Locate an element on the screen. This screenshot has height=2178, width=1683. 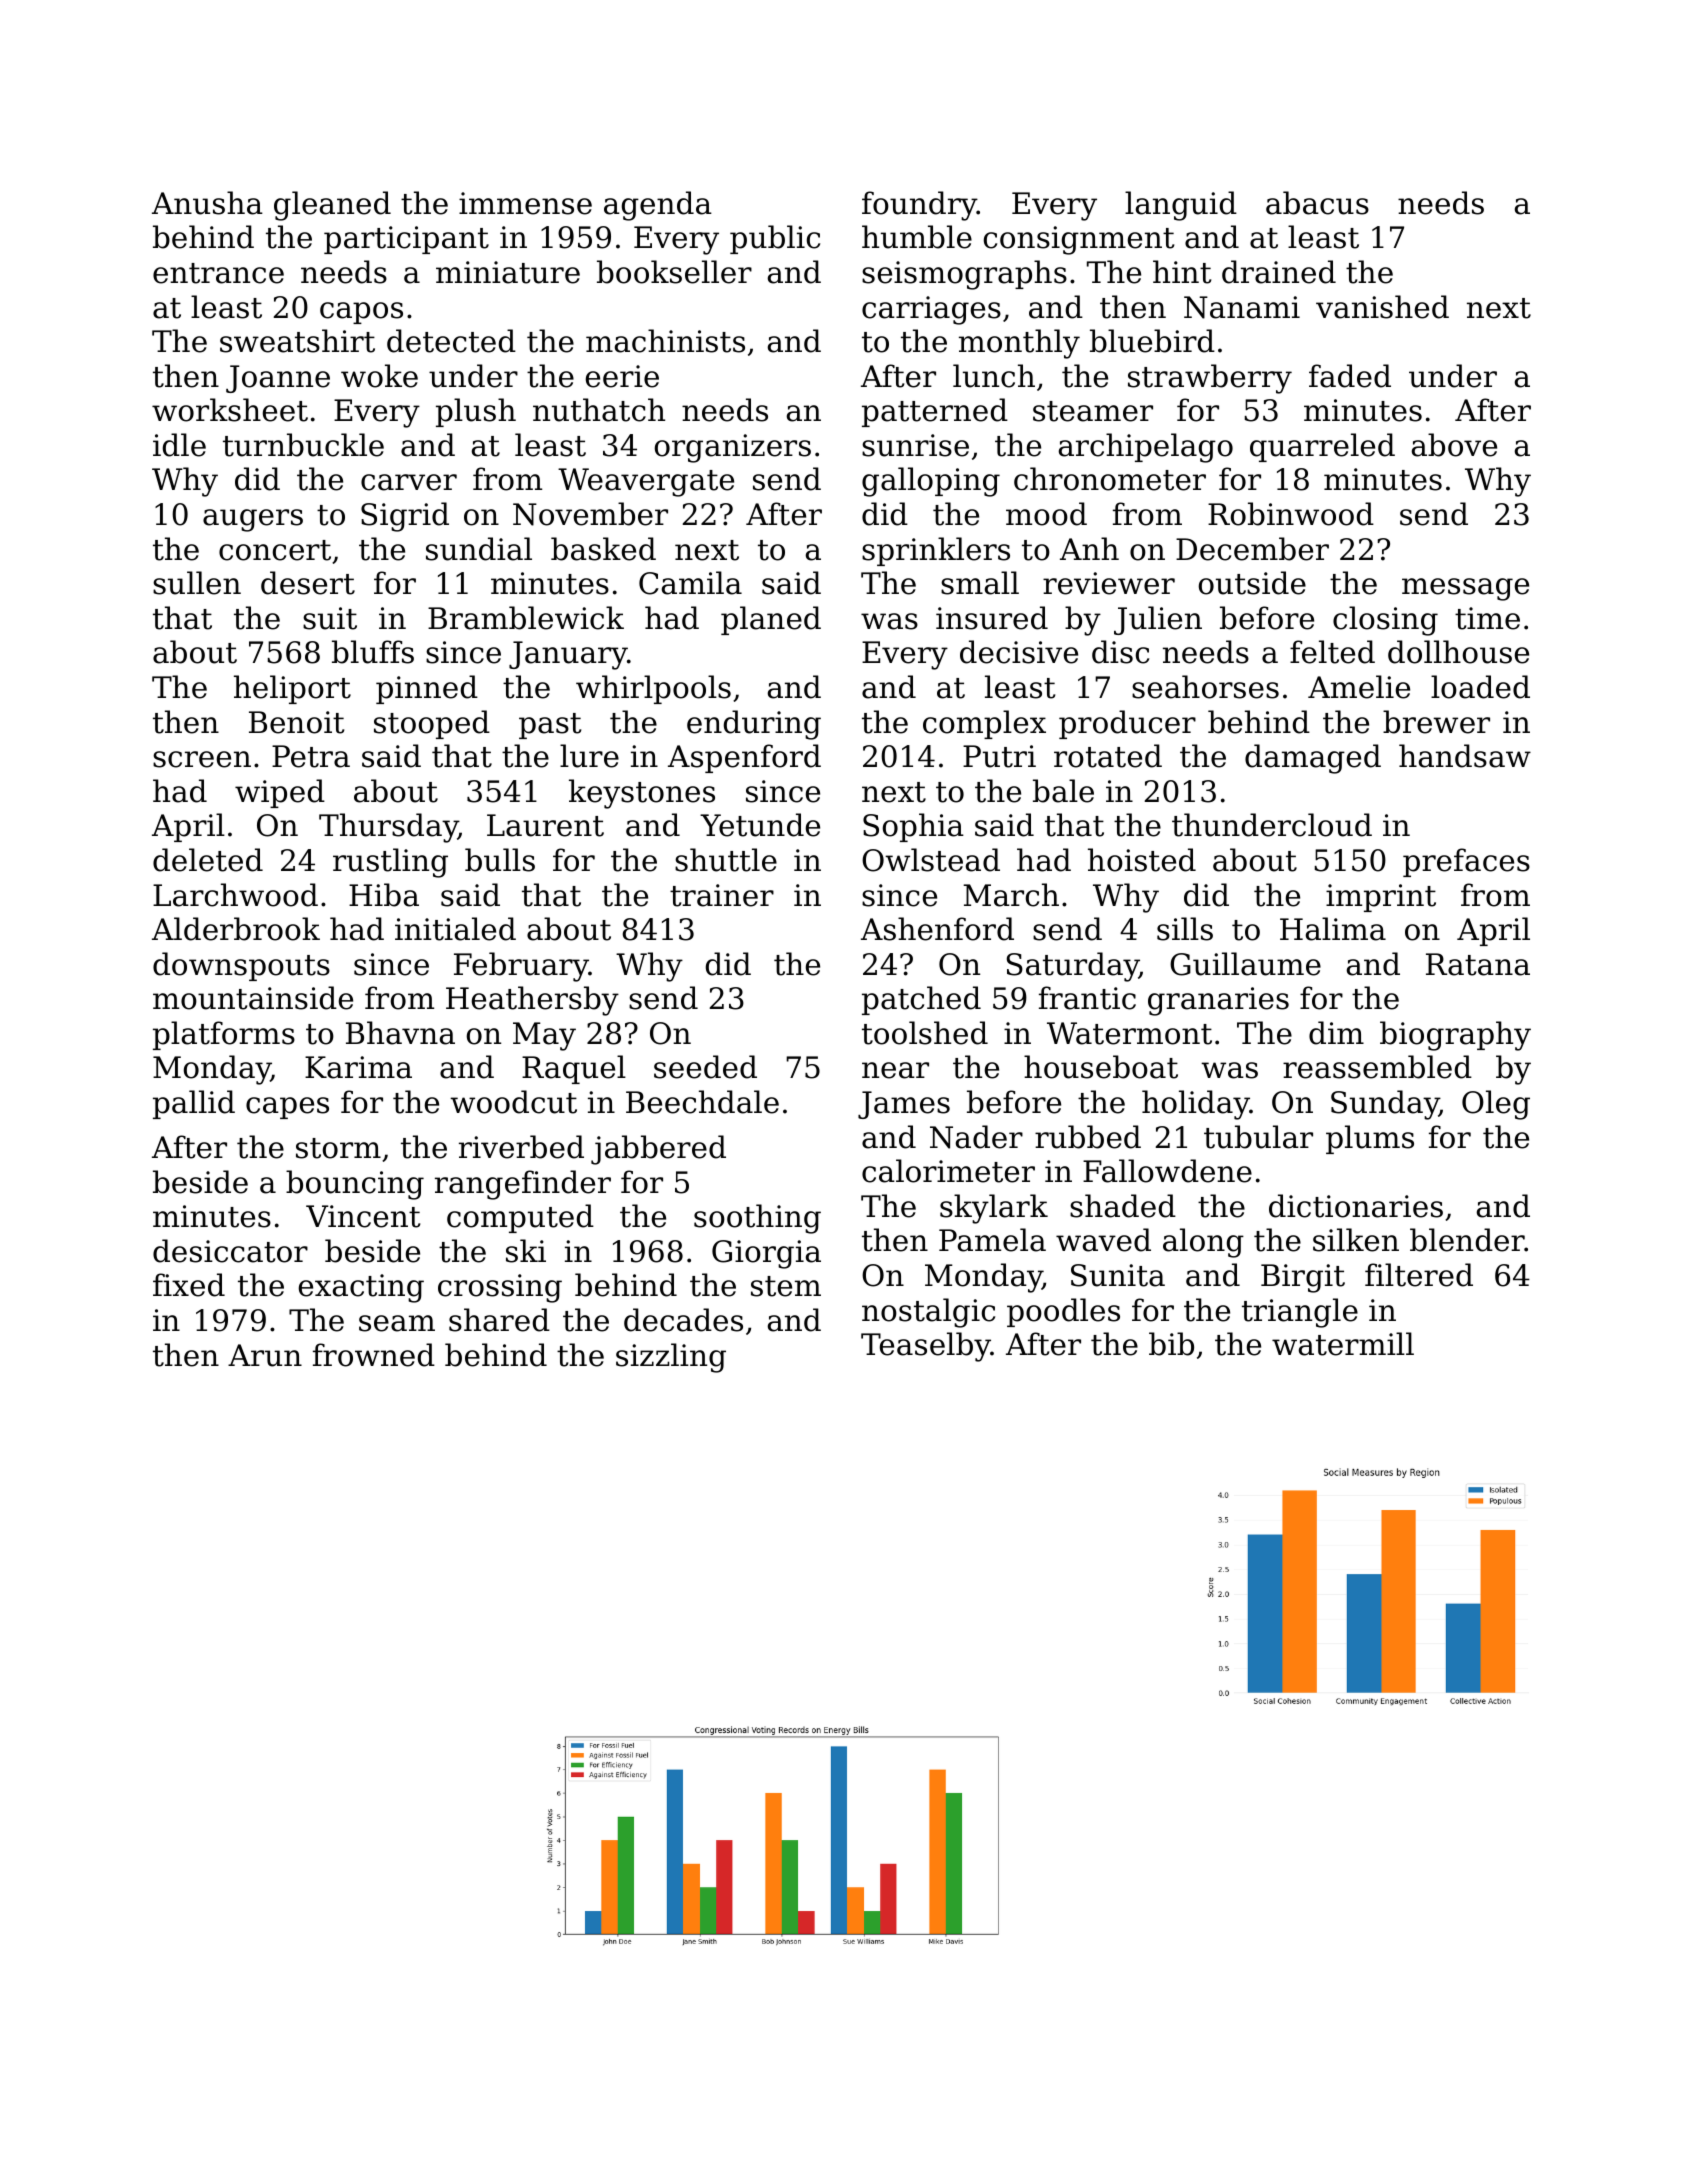
Teaselby is located at coordinates (926, 1347).
